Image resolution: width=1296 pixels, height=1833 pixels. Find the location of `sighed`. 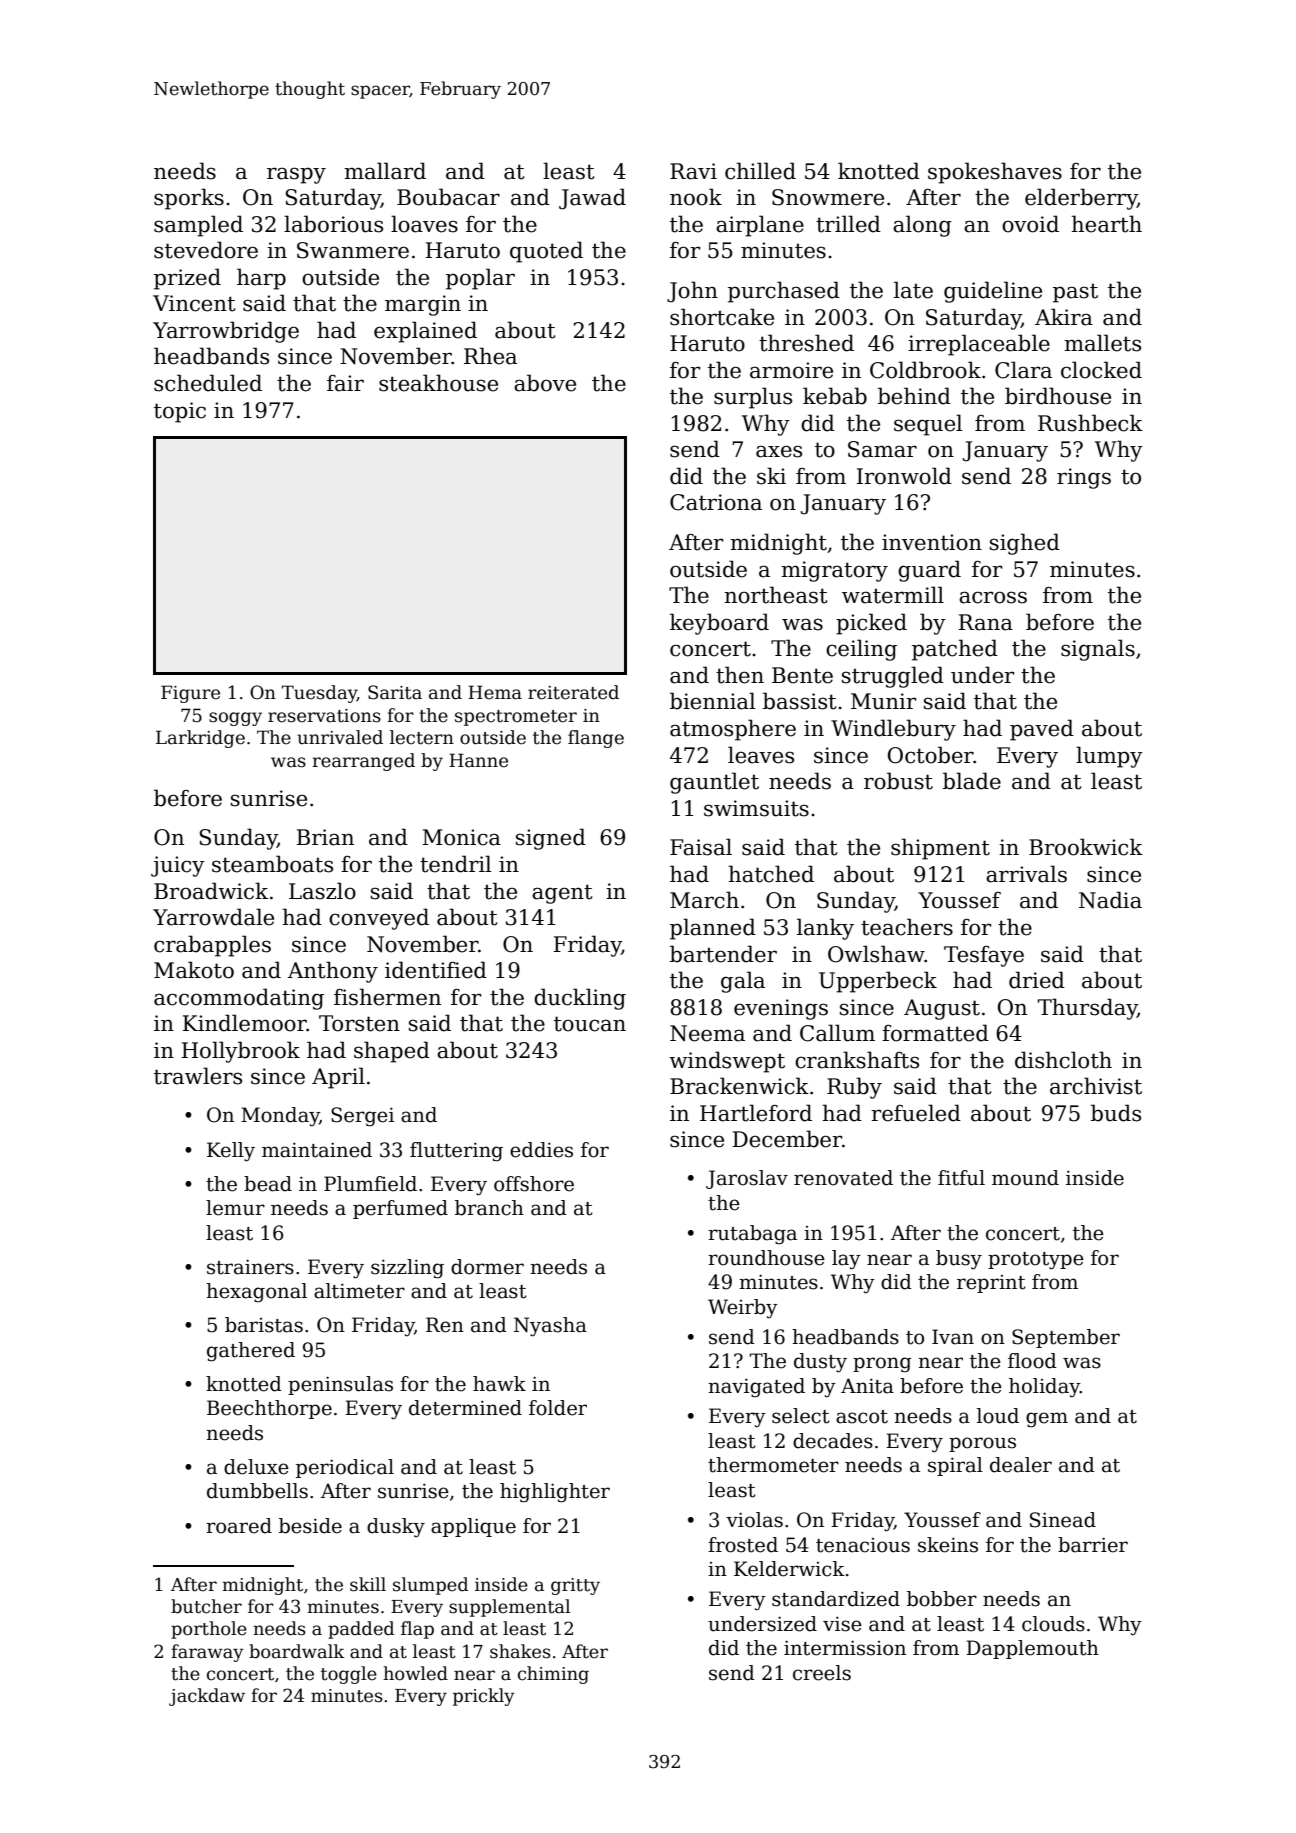

sighed is located at coordinates (1025, 544).
